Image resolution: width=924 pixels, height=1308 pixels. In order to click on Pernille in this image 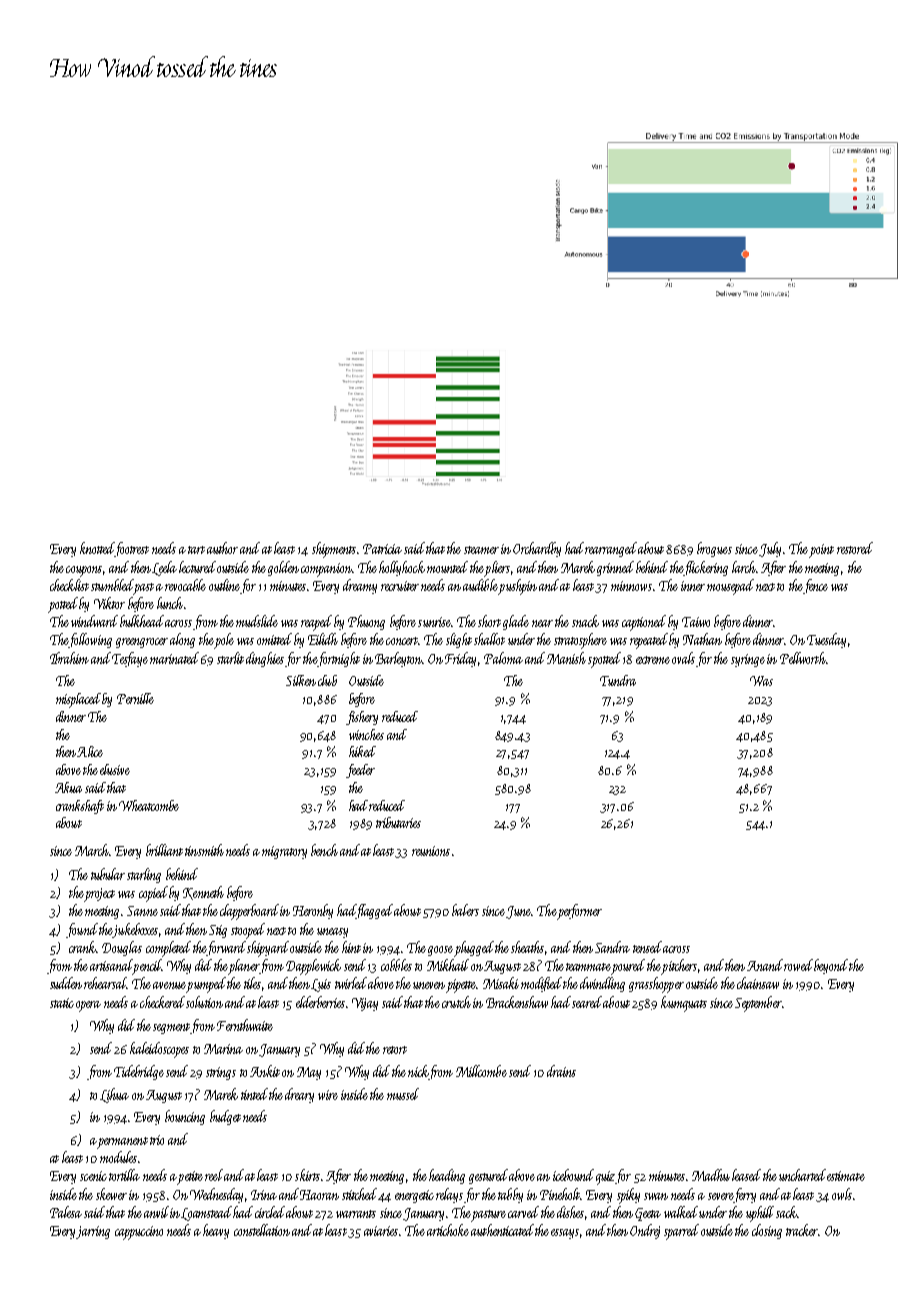, I will do `click(135, 698)`.
